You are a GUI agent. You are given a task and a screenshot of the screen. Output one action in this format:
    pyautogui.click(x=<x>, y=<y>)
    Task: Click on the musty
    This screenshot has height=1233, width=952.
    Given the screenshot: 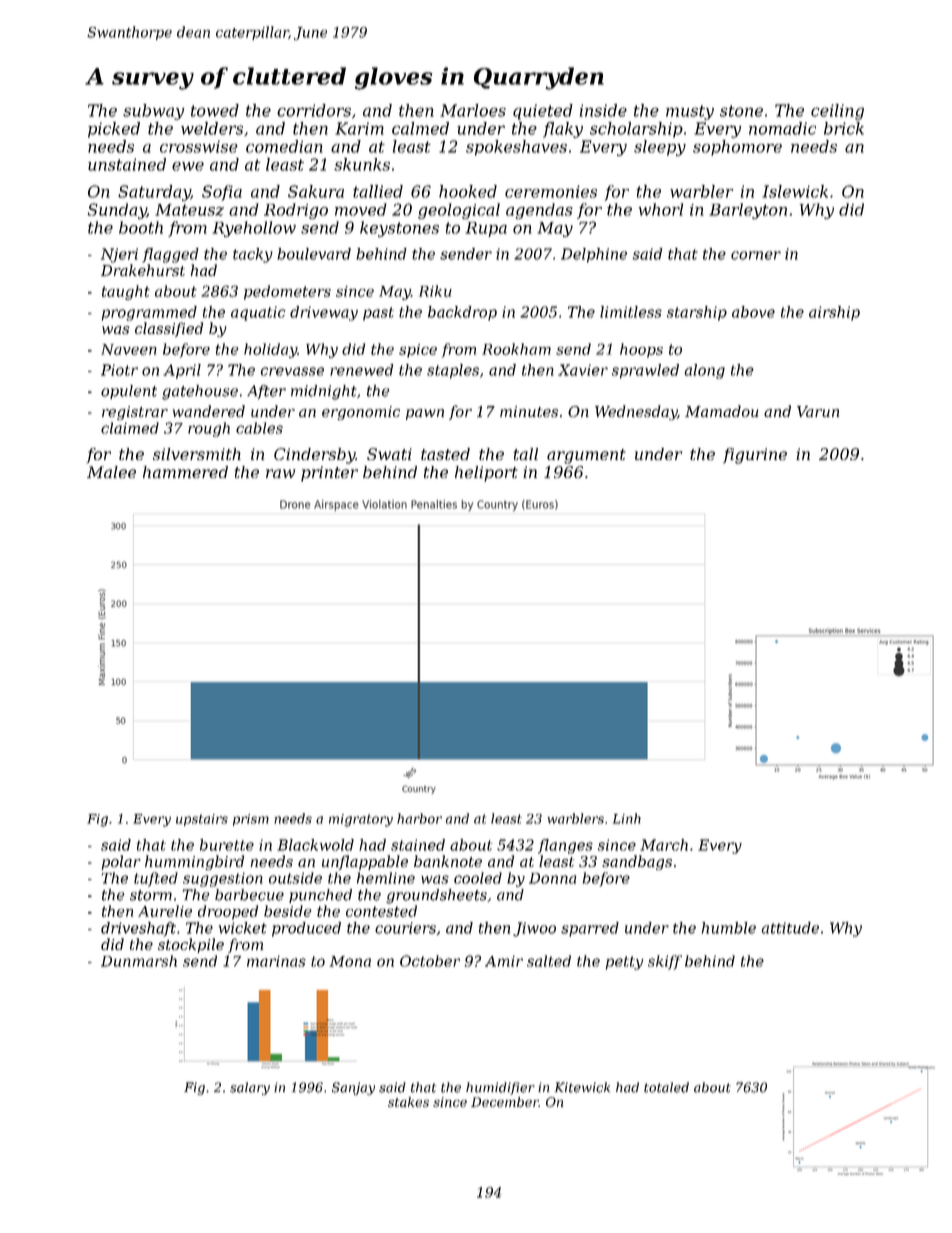 What is the action you would take?
    pyautogui.click(x=690, y=112)
